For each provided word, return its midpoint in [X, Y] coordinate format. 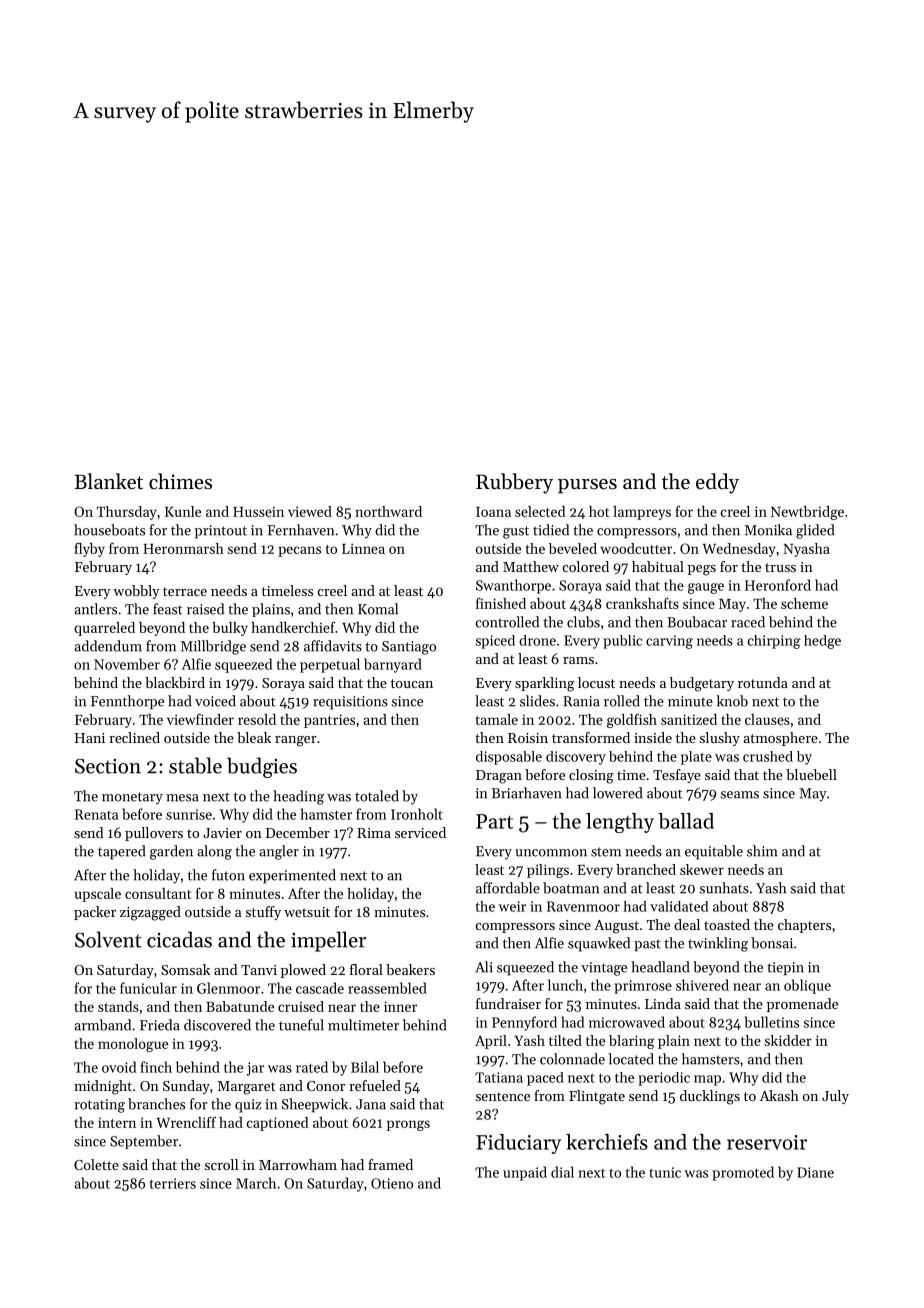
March [256, 1183]
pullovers [154, 834]
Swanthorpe [513, 586]
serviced [420, 832]
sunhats [724, 888]
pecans [299, 551]
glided [815, 531]
